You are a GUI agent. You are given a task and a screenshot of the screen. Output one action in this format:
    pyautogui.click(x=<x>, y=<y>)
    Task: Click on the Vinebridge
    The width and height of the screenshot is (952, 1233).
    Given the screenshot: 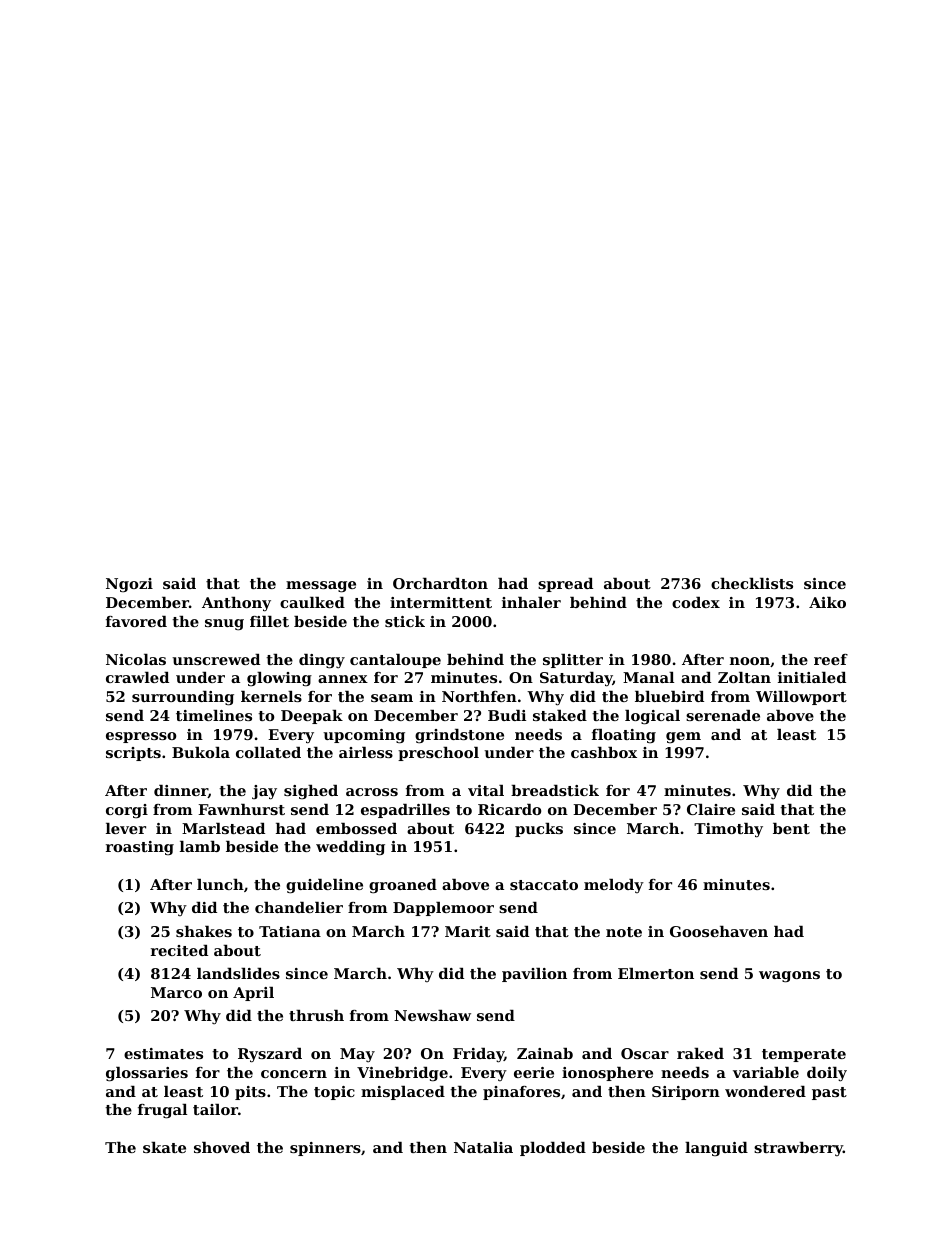 What is the action you would take?
    pyautogui.click(x=402, y=1074)
